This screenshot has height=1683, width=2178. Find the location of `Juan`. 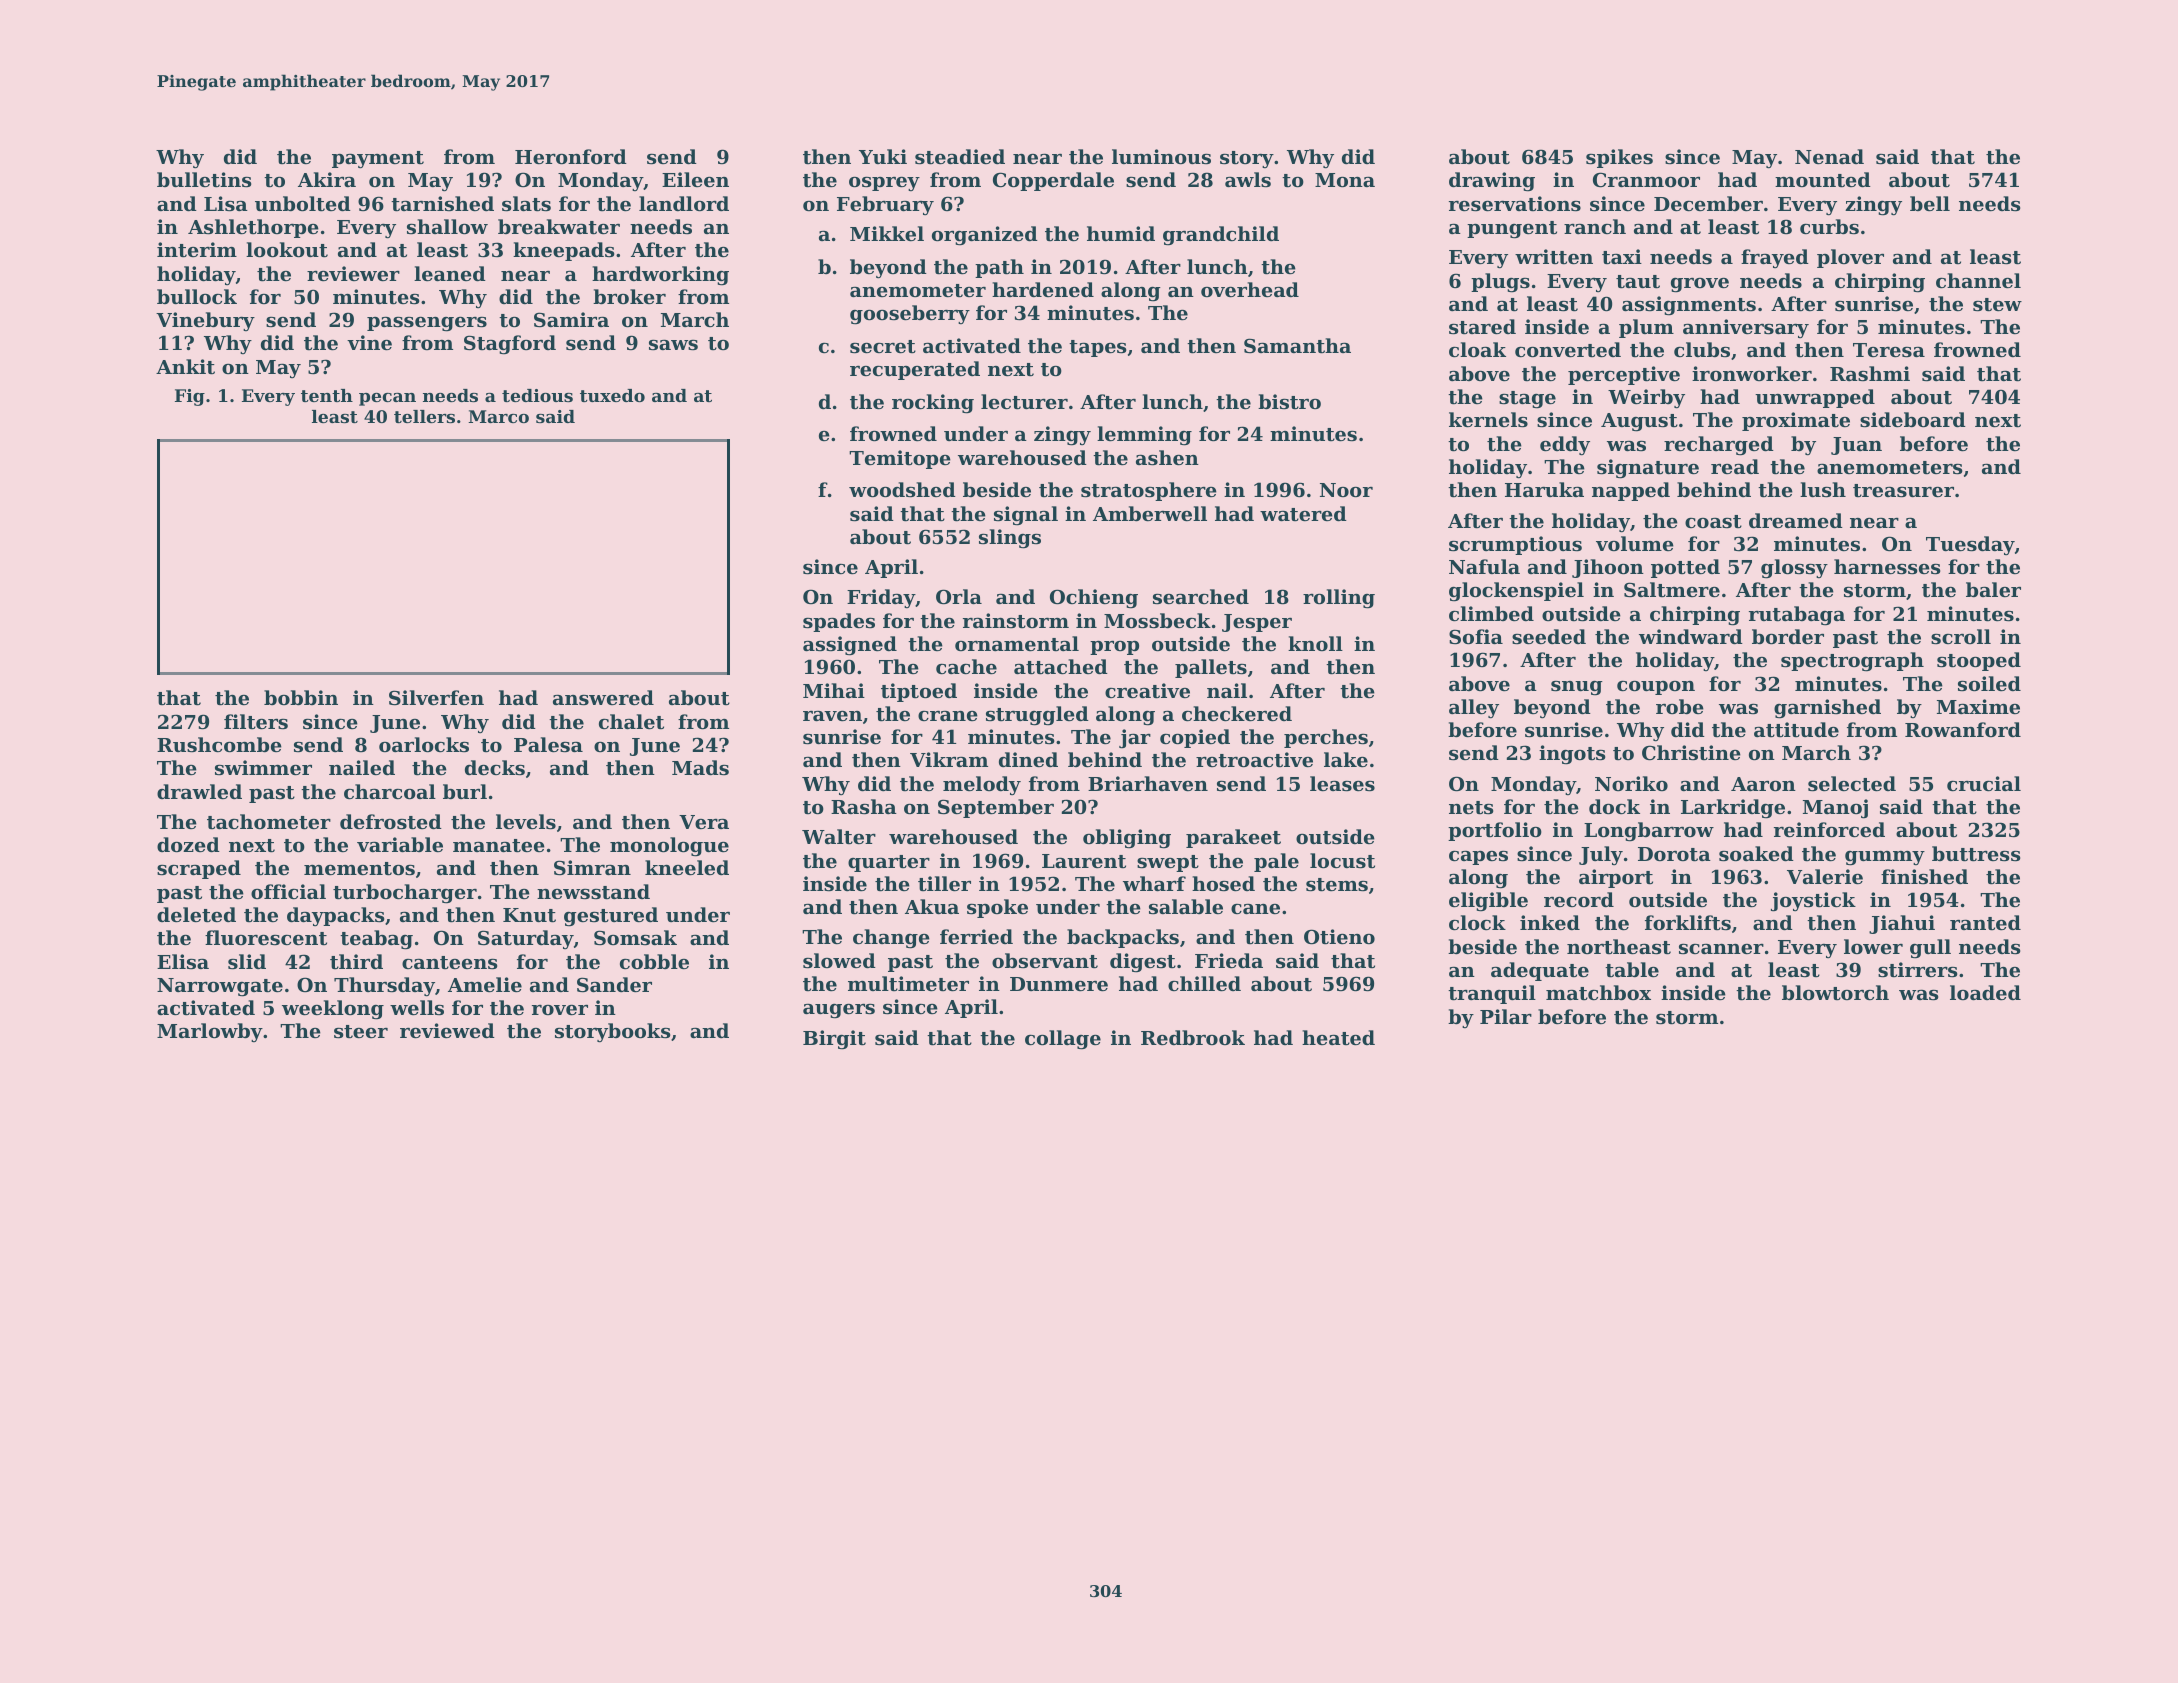

Juan is located at coordinates (1856, 446).
